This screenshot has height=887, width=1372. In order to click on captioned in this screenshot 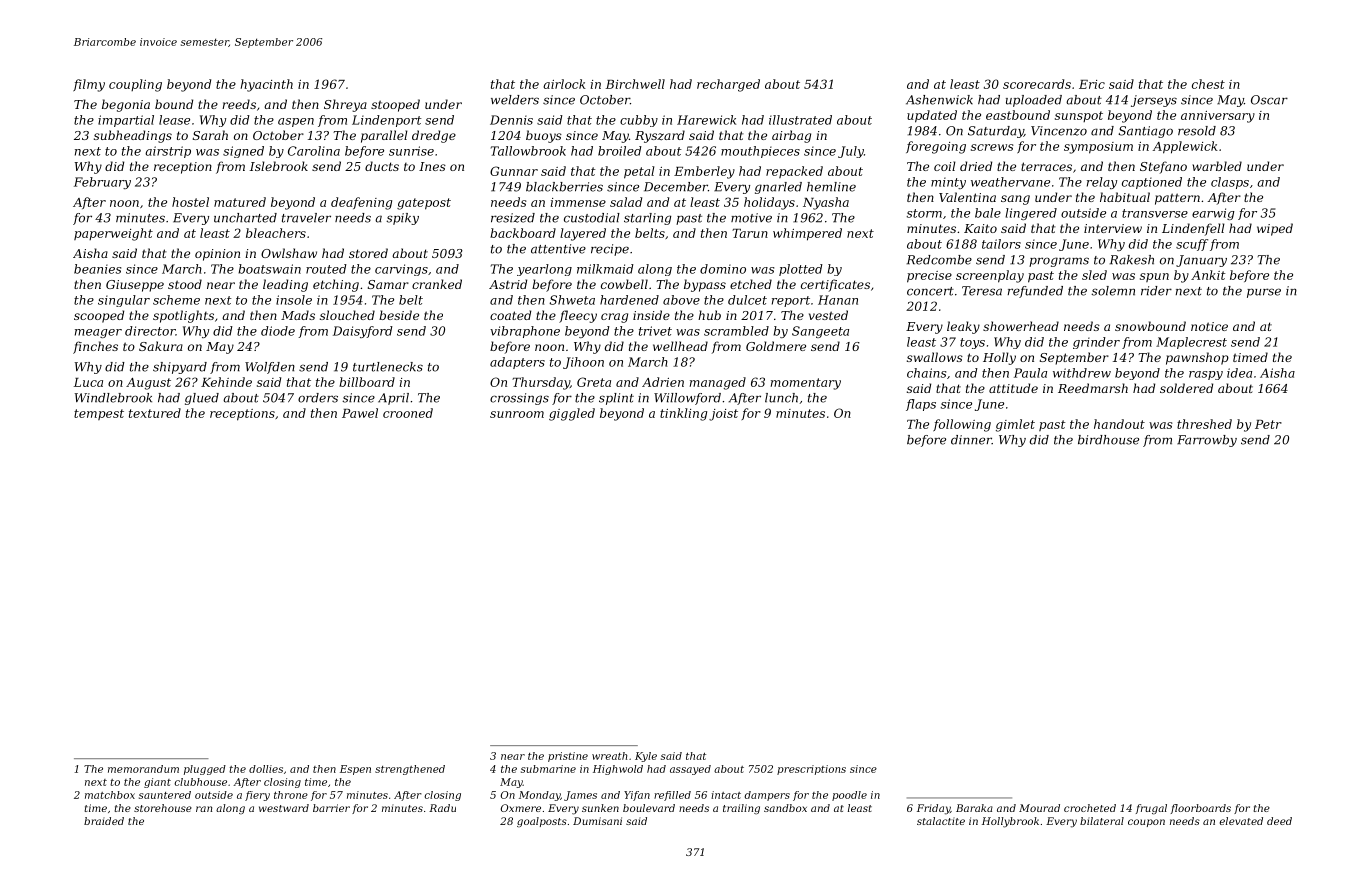, I will do `click(1152, 183)`.
